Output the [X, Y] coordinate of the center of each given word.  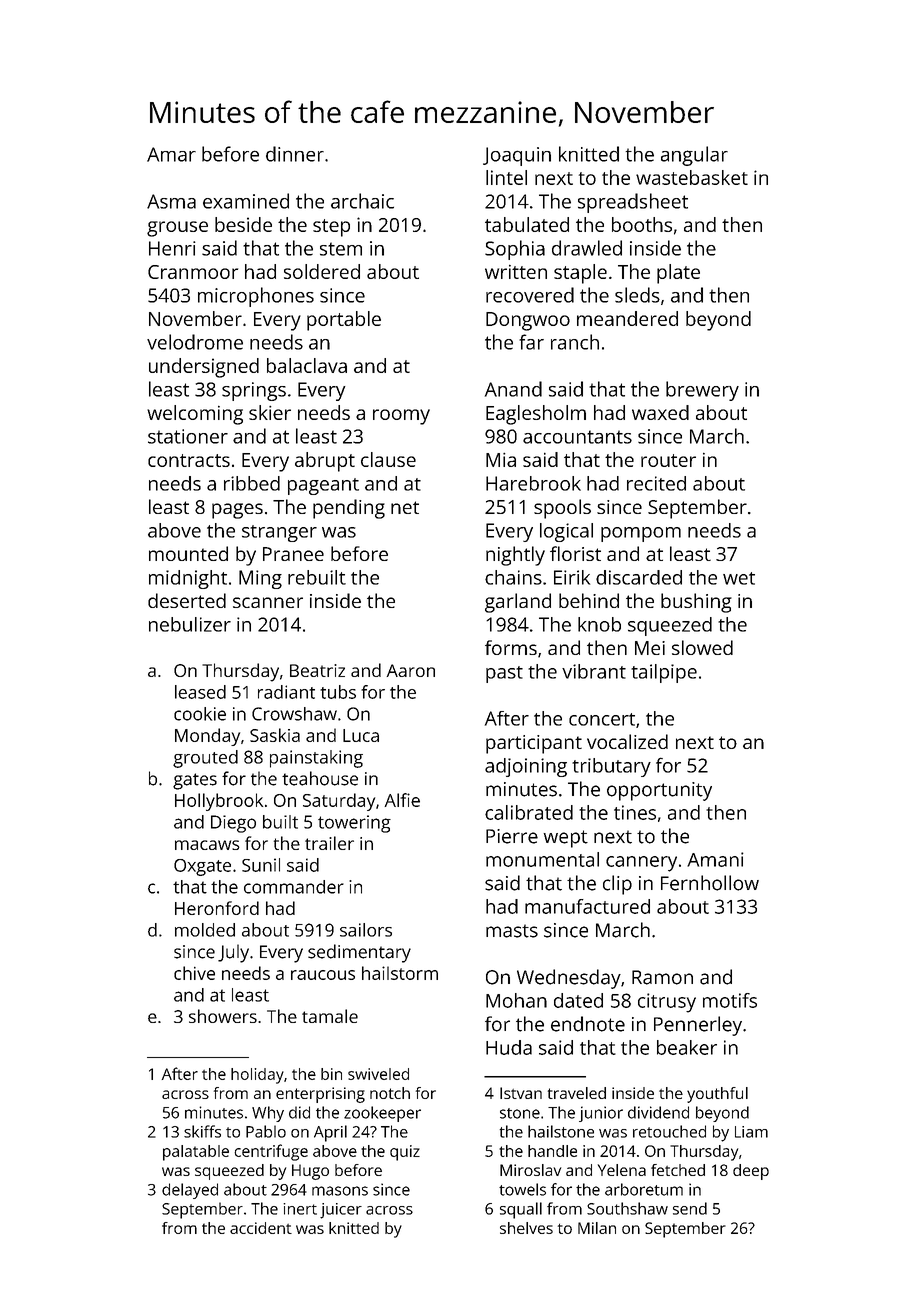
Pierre [512, 836]
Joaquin [517, 156]
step [331, 228]
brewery [702, 391]
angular [694, 156]
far [531, 342]
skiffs [202, 1131]
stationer [188, 436]
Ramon [662, 977]
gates [195, 781]
